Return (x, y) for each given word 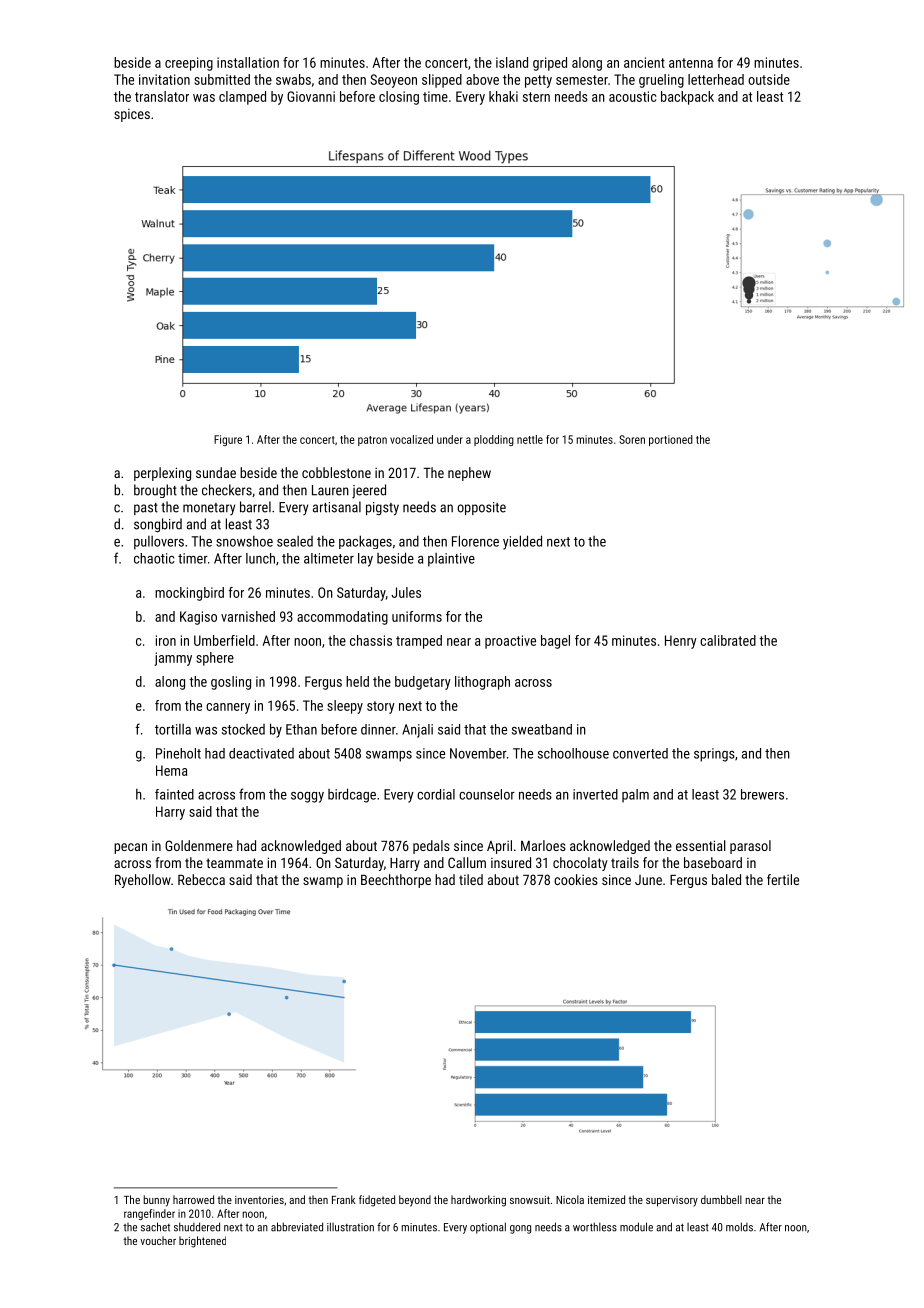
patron (372, 441)
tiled (471, 879)
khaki (503, 96)
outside (769, 79)
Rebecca (201, 879)
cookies (576, 879)
